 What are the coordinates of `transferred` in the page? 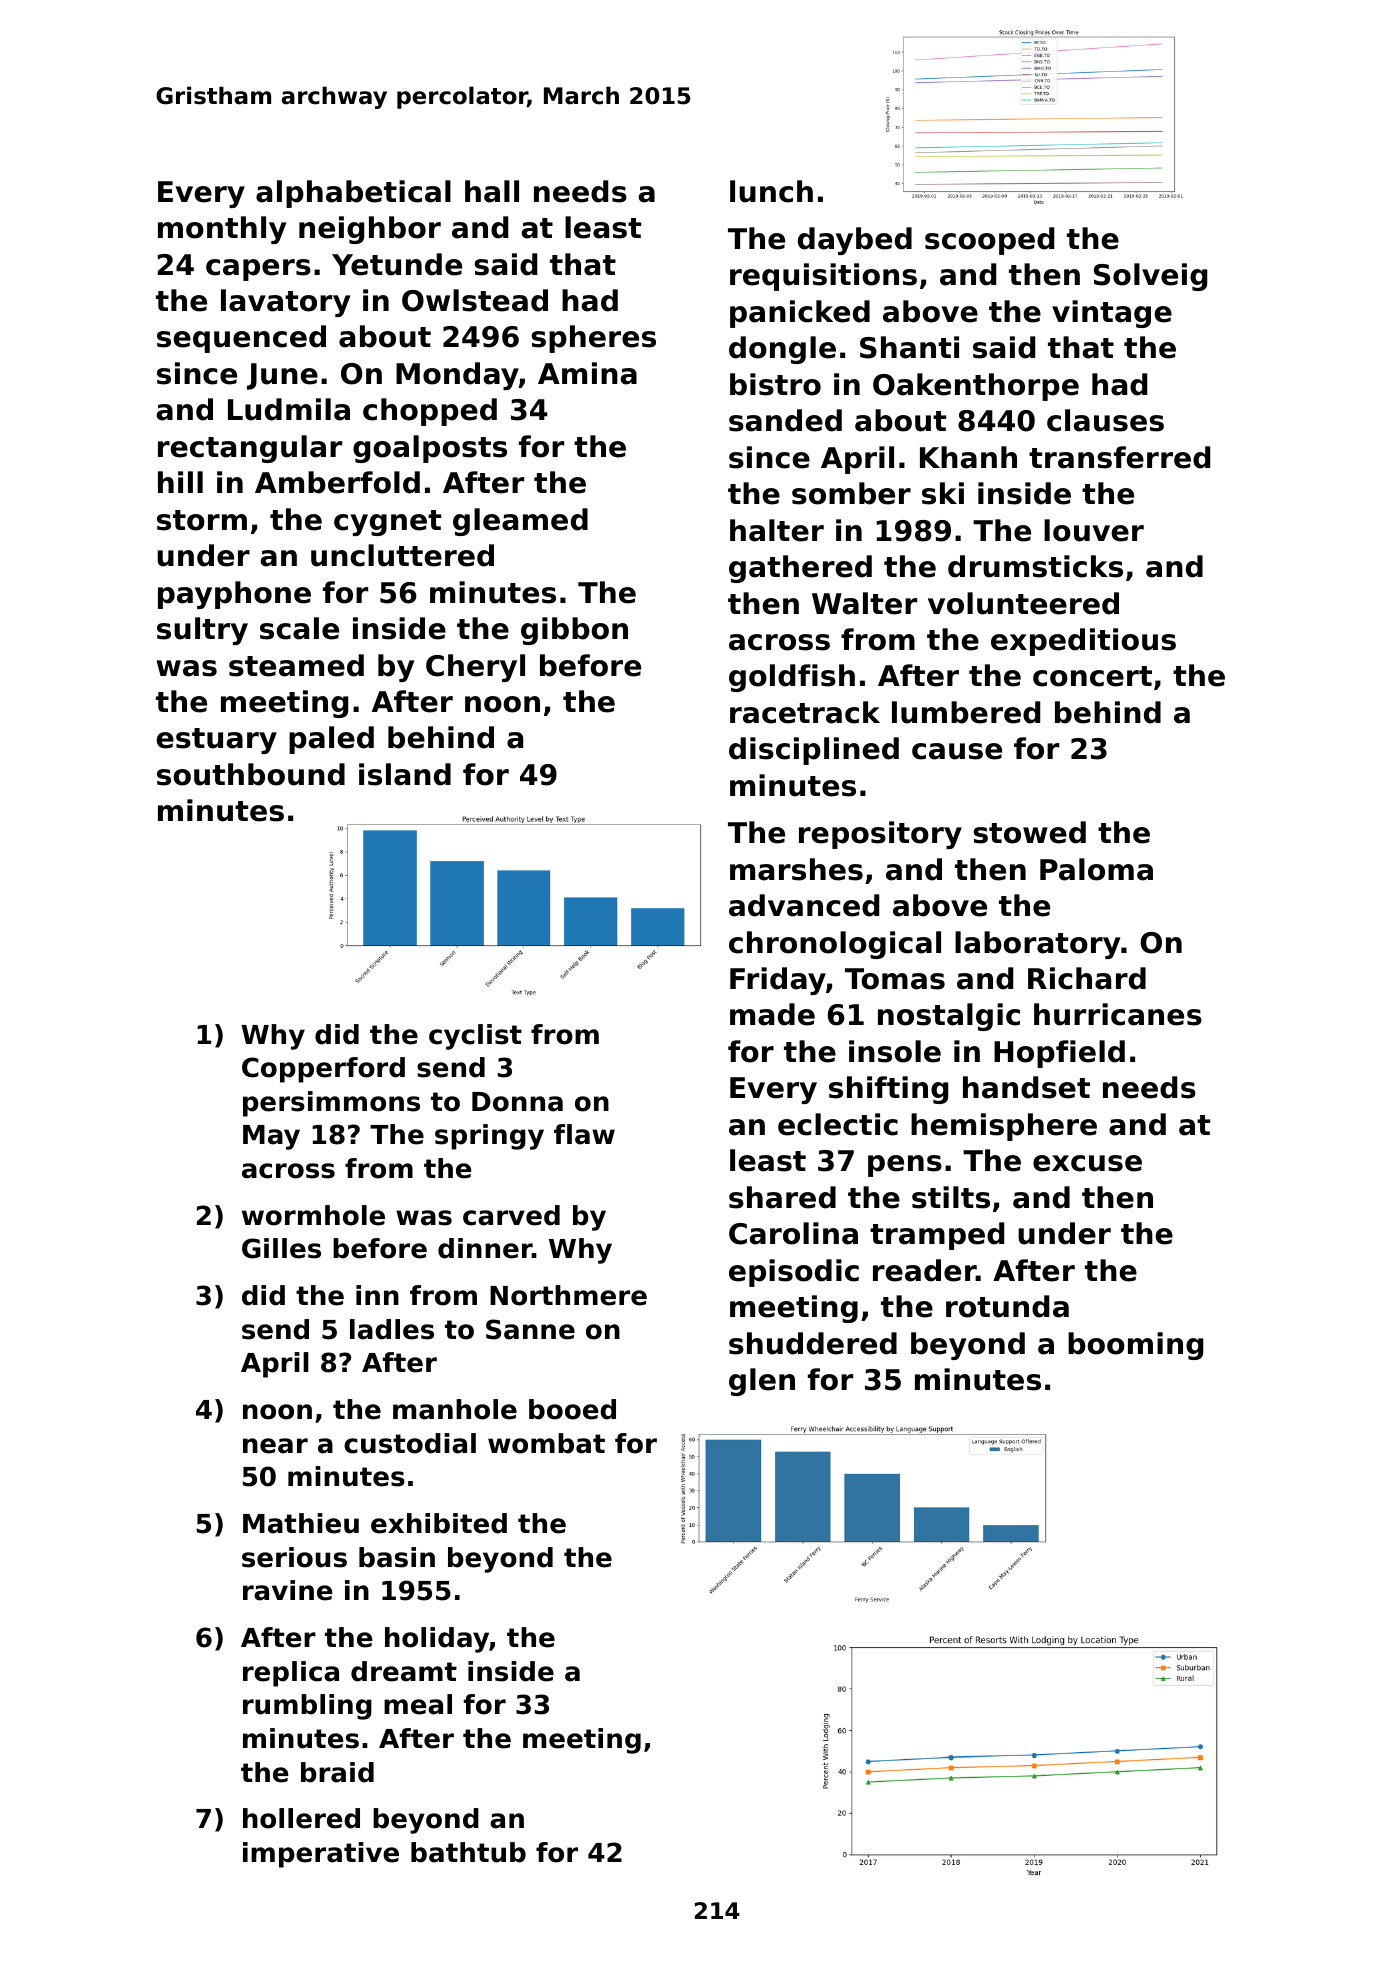 It's located at (1119, 457).
